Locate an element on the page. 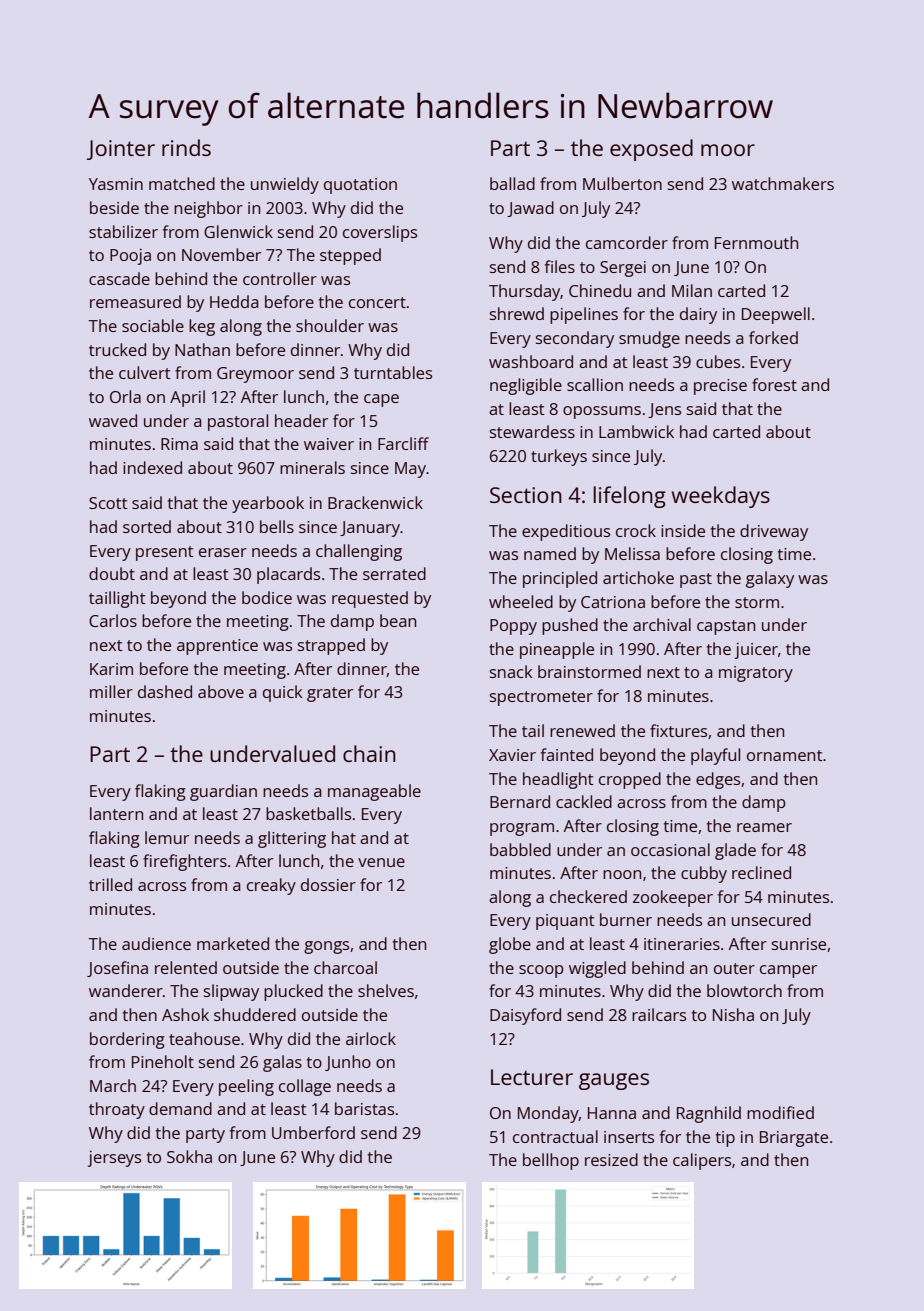 This image has height=1311, width=924. Jens is located at coordinates (664, 410).
